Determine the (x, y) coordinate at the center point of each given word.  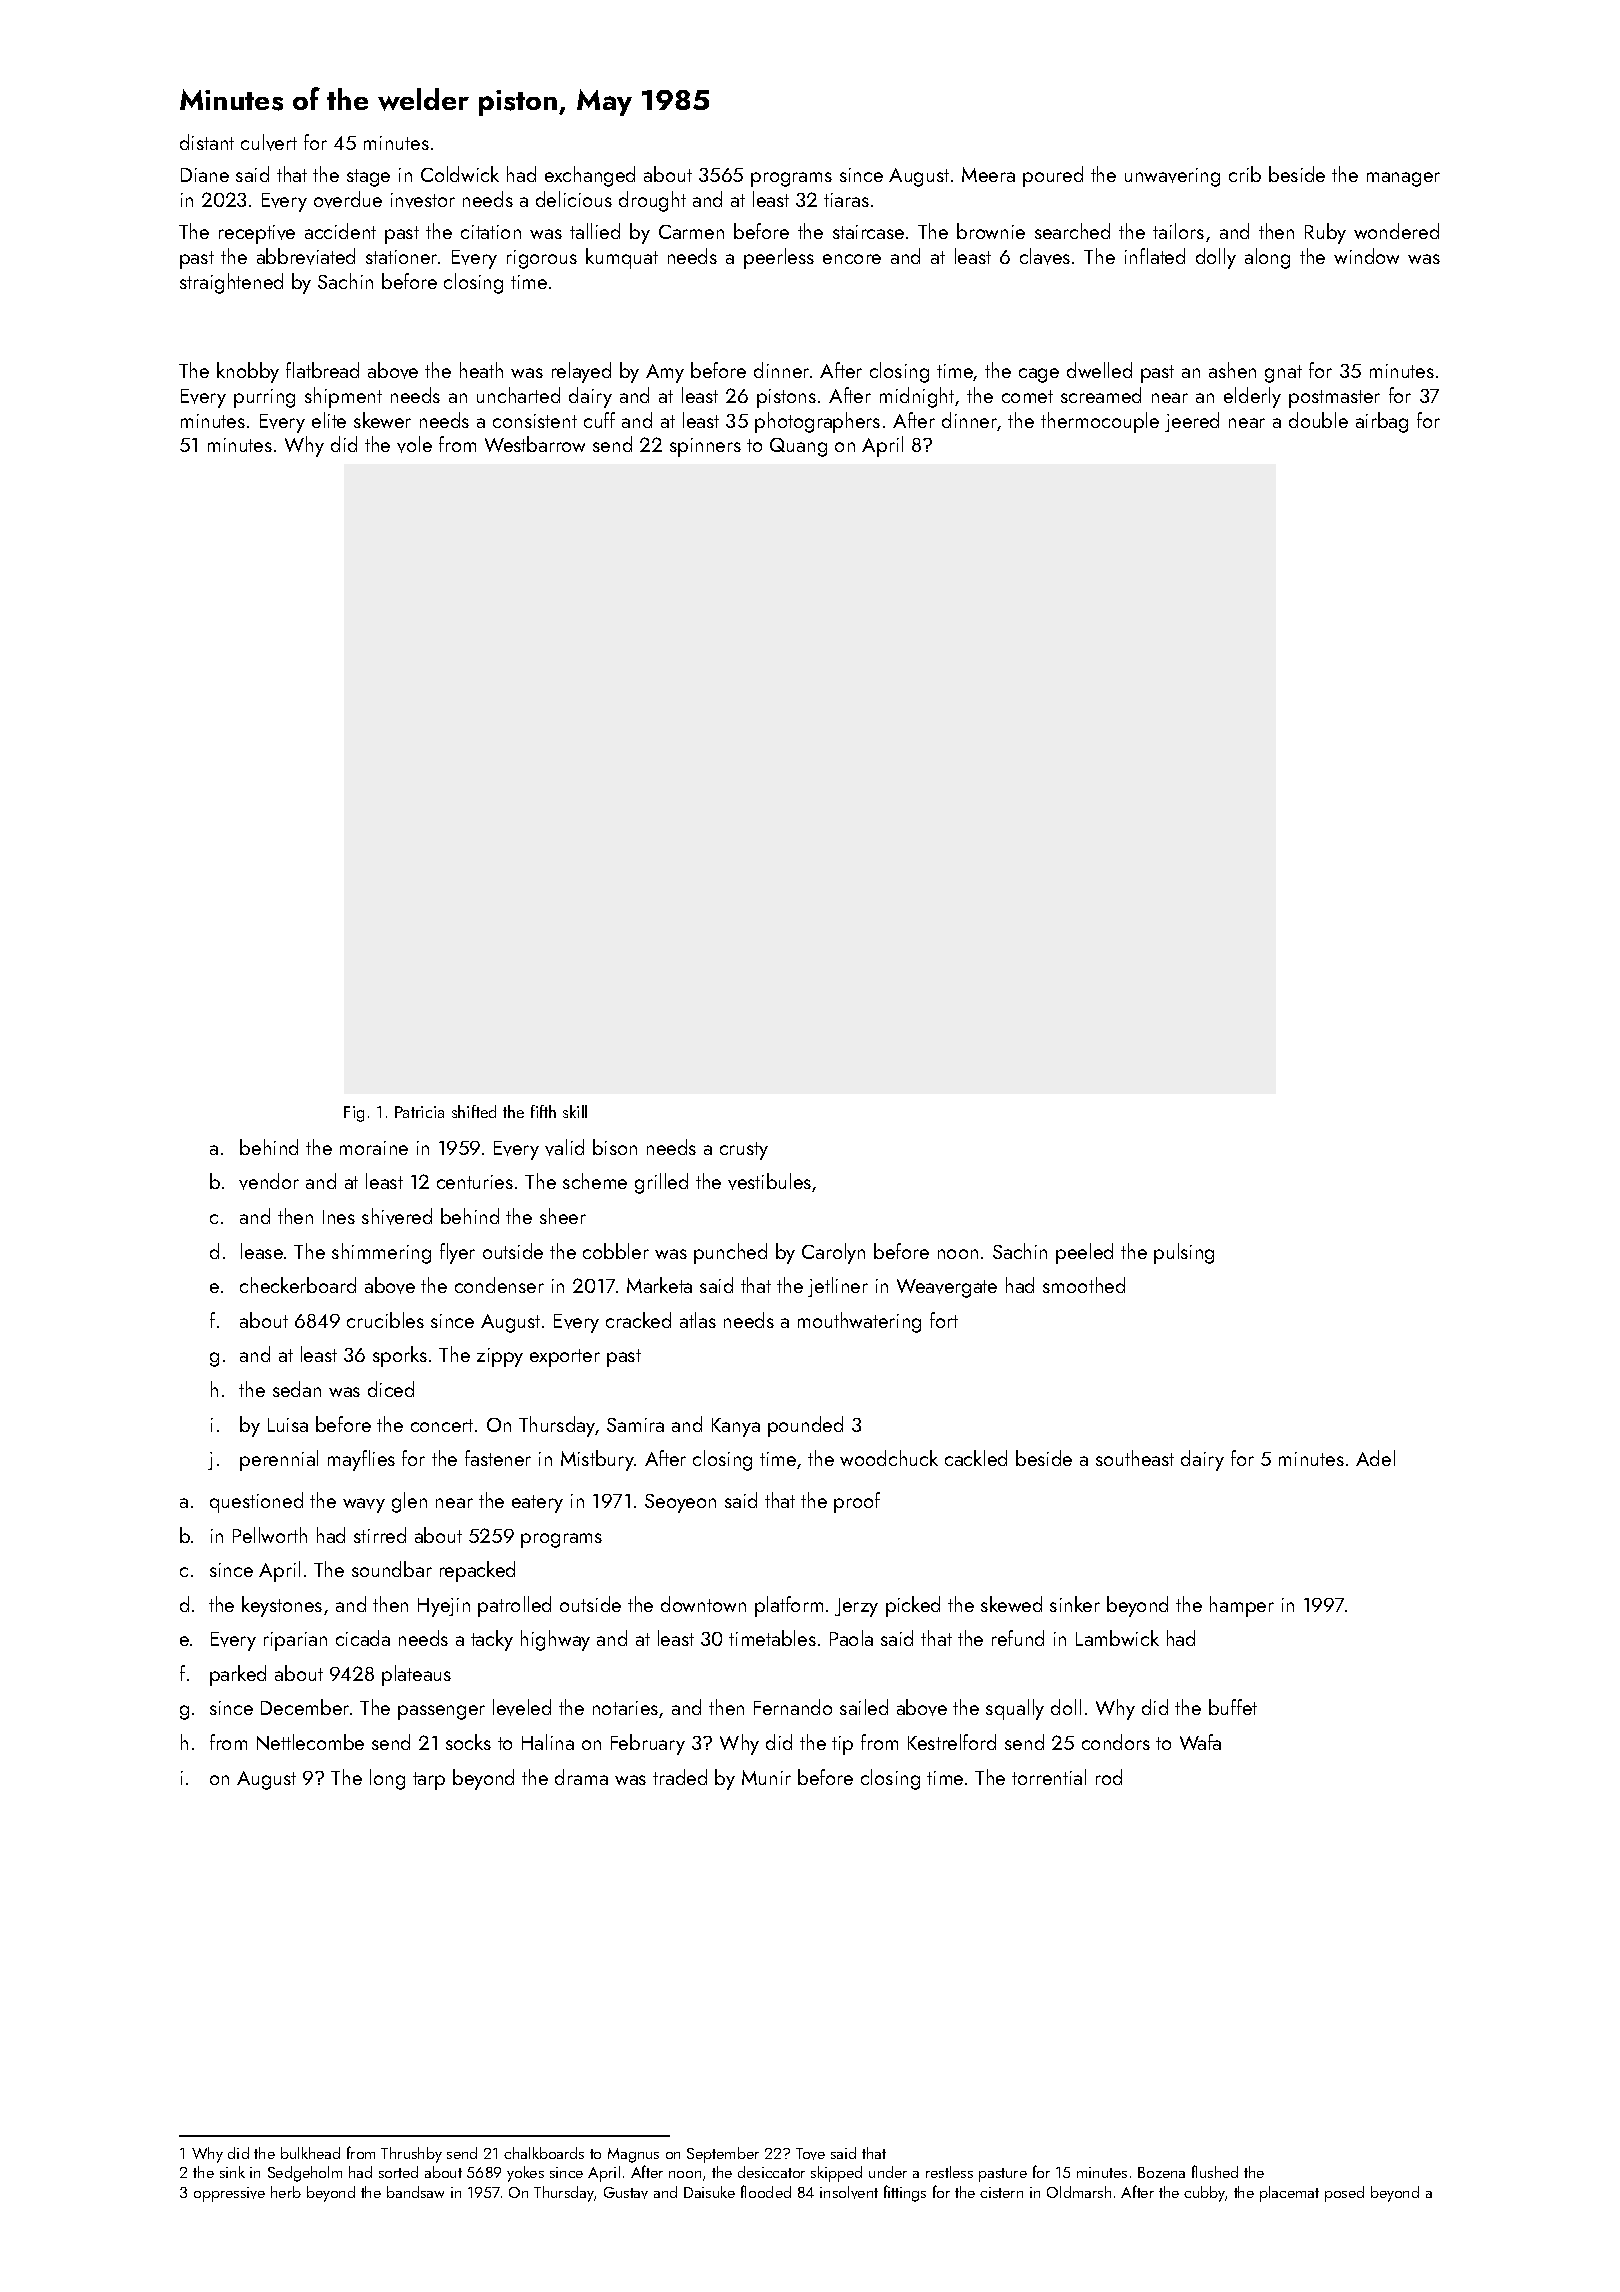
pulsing (1184, 1253)
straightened (231, 283)
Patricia (419, 1112)
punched (730, 1253)
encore (852, 259)
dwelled (1099, 370)
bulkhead (310, 2153)
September (723, 2155)
